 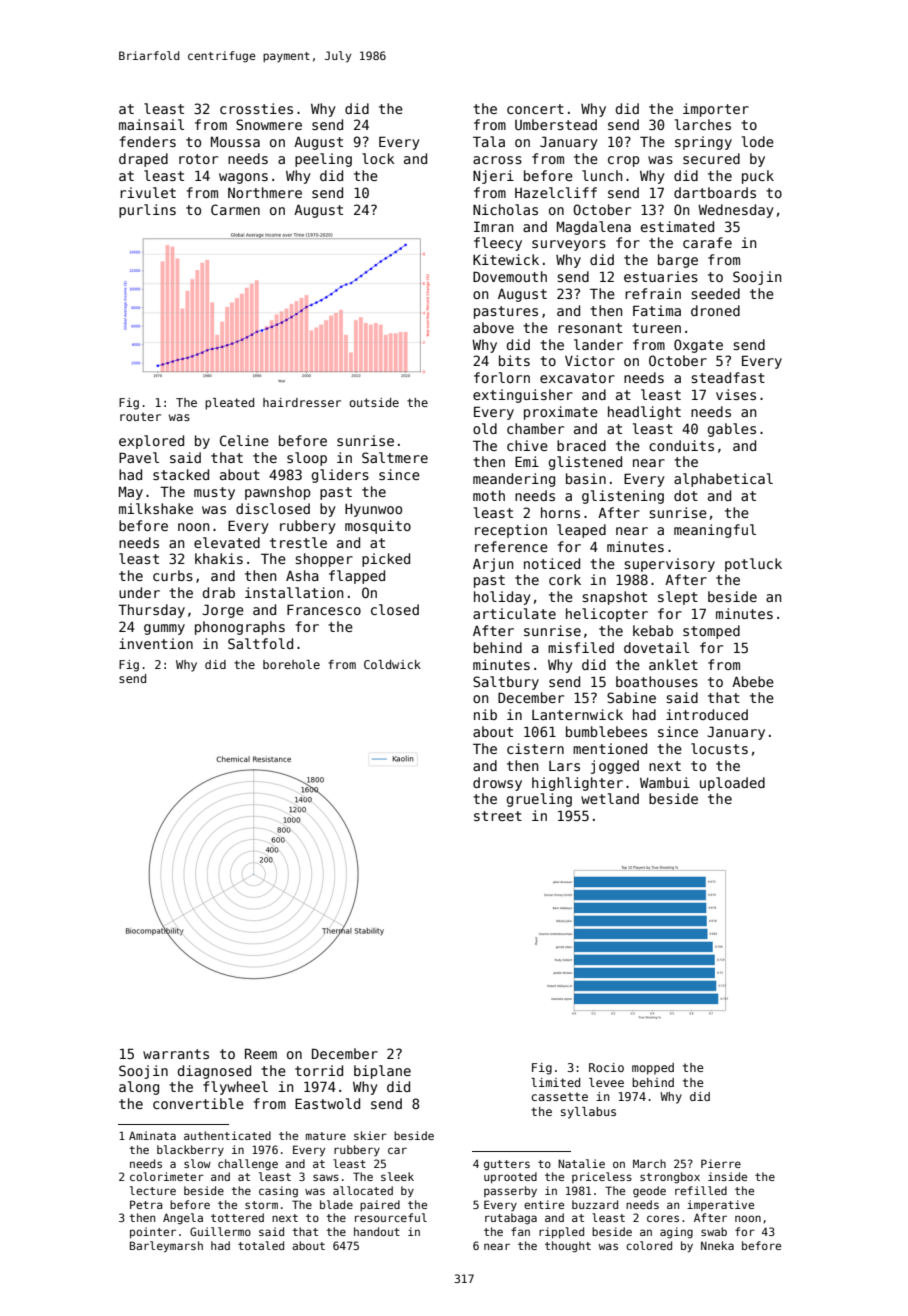 I want to click on Umberstead, so click(x=556, y=124).
